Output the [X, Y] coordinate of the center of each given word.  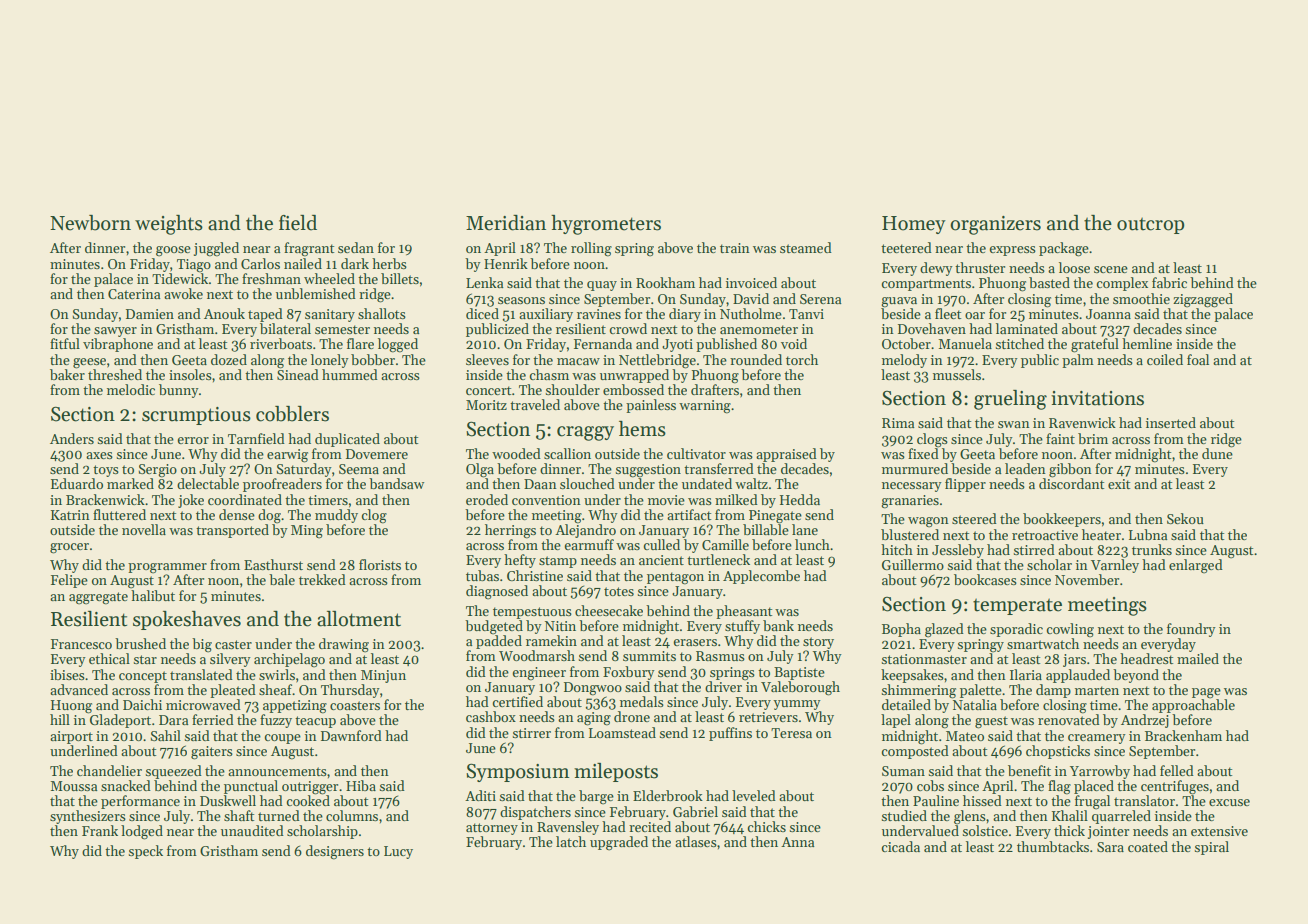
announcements [277, 771]
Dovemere [377, 454]
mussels [957, 374]
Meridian [506, 223]
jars [1074, 660]
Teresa [791, 733]
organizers [995, 225]
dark [355, 263]
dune [1217, 453]
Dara [174, 720]
